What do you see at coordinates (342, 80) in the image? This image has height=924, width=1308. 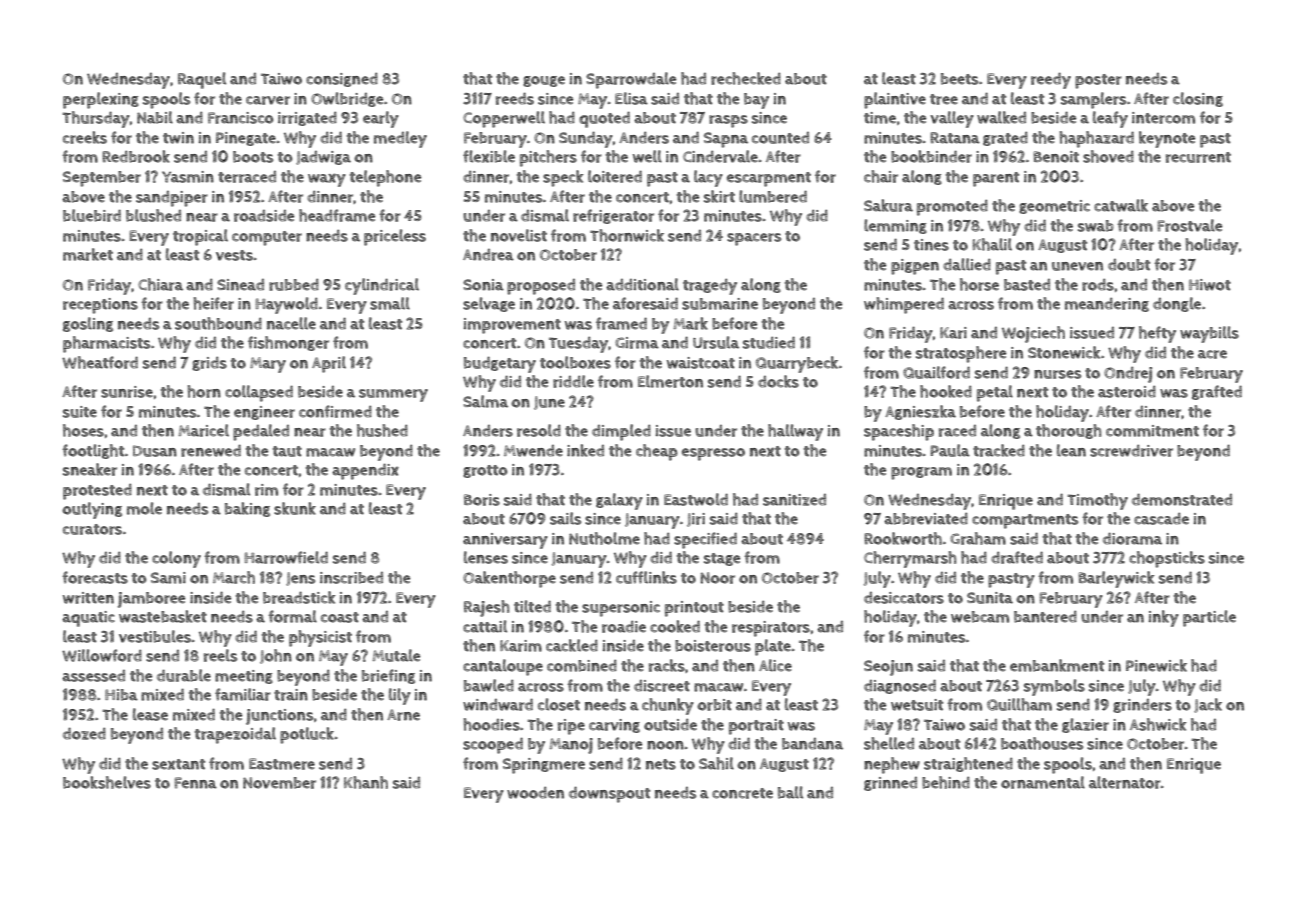 I see `consigned` at bounding box center [342, 80].
